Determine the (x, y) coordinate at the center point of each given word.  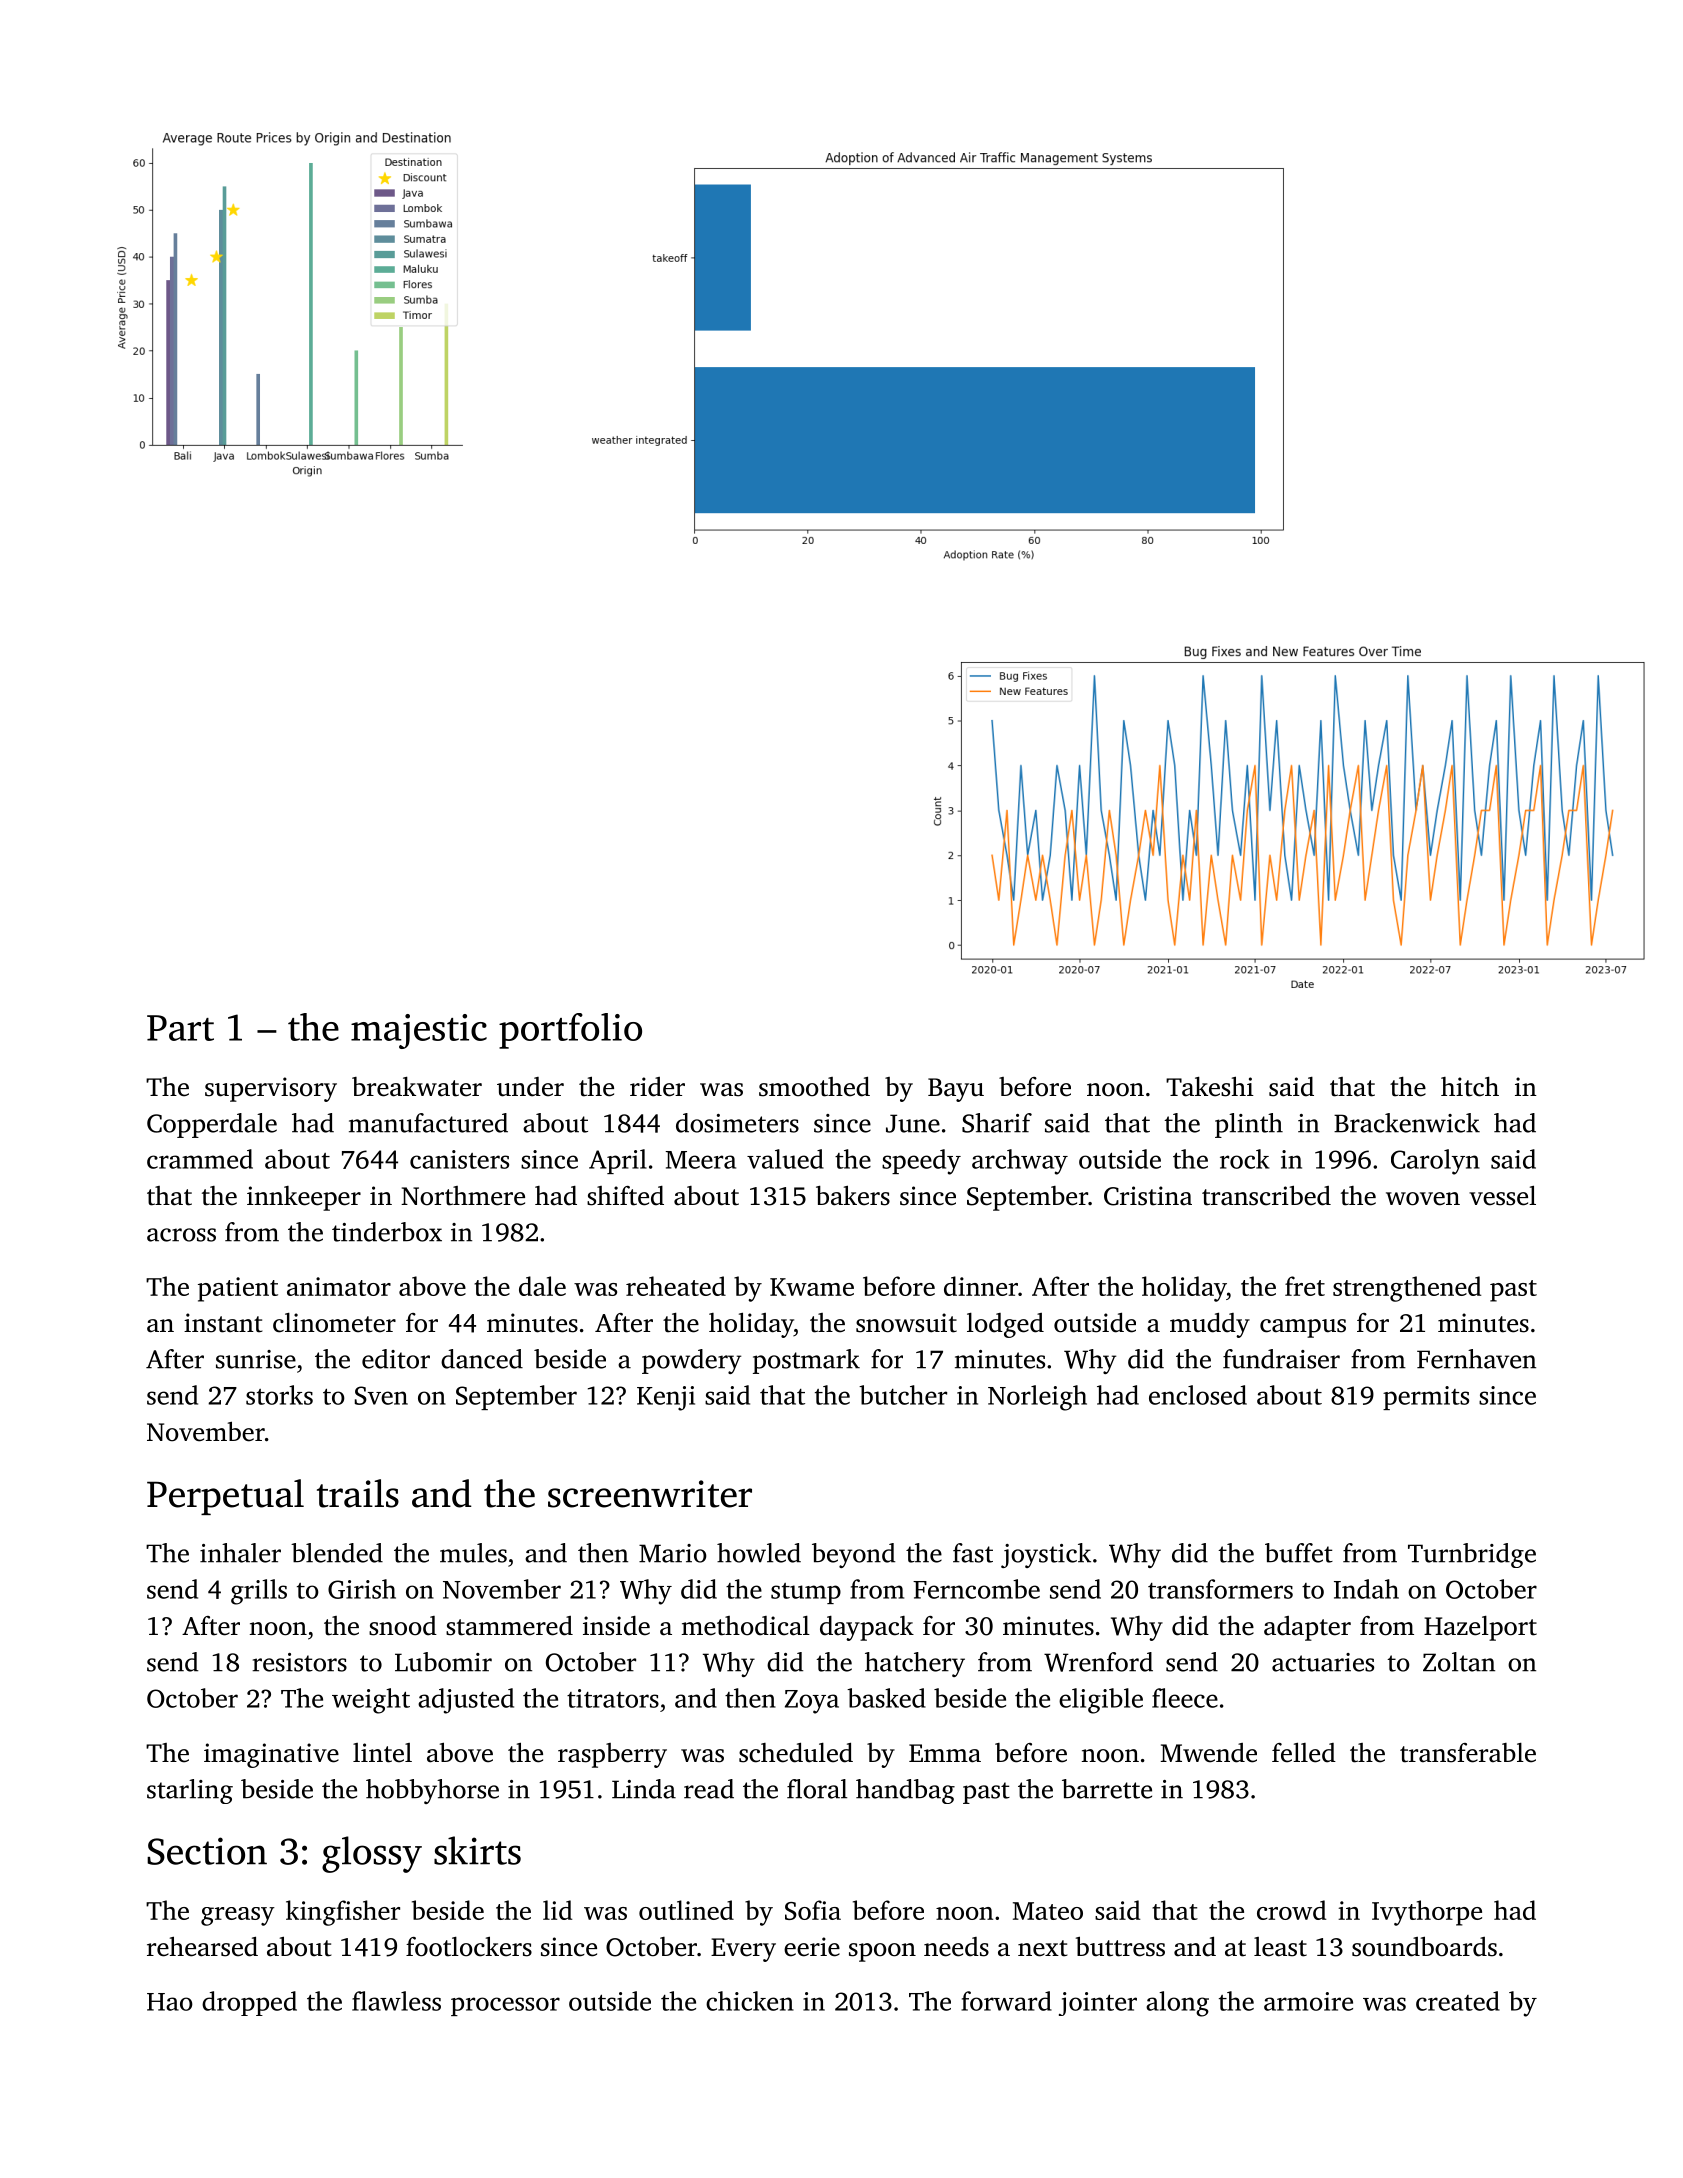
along (1177, 2004)
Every (743, 1950)
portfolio (570, 1031)
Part (180, 1028)
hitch (1470, 1087)
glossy (372, 1854)
